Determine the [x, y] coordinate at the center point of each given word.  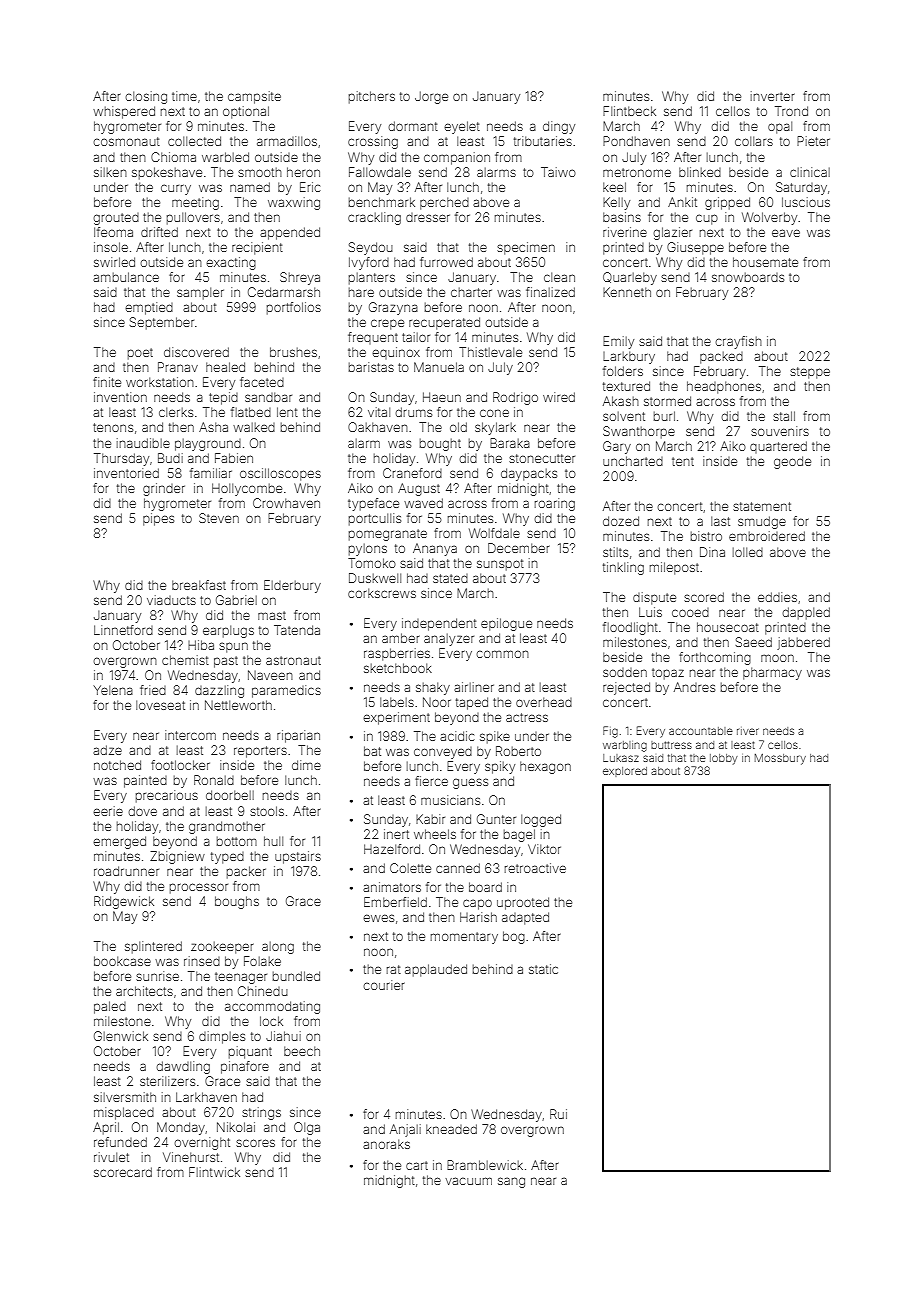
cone [494, 413]
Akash [621, 401]
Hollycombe [247, 489]
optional [246, 112]
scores [255, 1143]
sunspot [500, 565]
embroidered [767, 536]
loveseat [160, 705]
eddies [777, 597]
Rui [558, 1114]
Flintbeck [629, 111]
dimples [222, 1037]
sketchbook [398, 668]
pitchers [372, 97]
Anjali [405, 1130]
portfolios [294, 308]
